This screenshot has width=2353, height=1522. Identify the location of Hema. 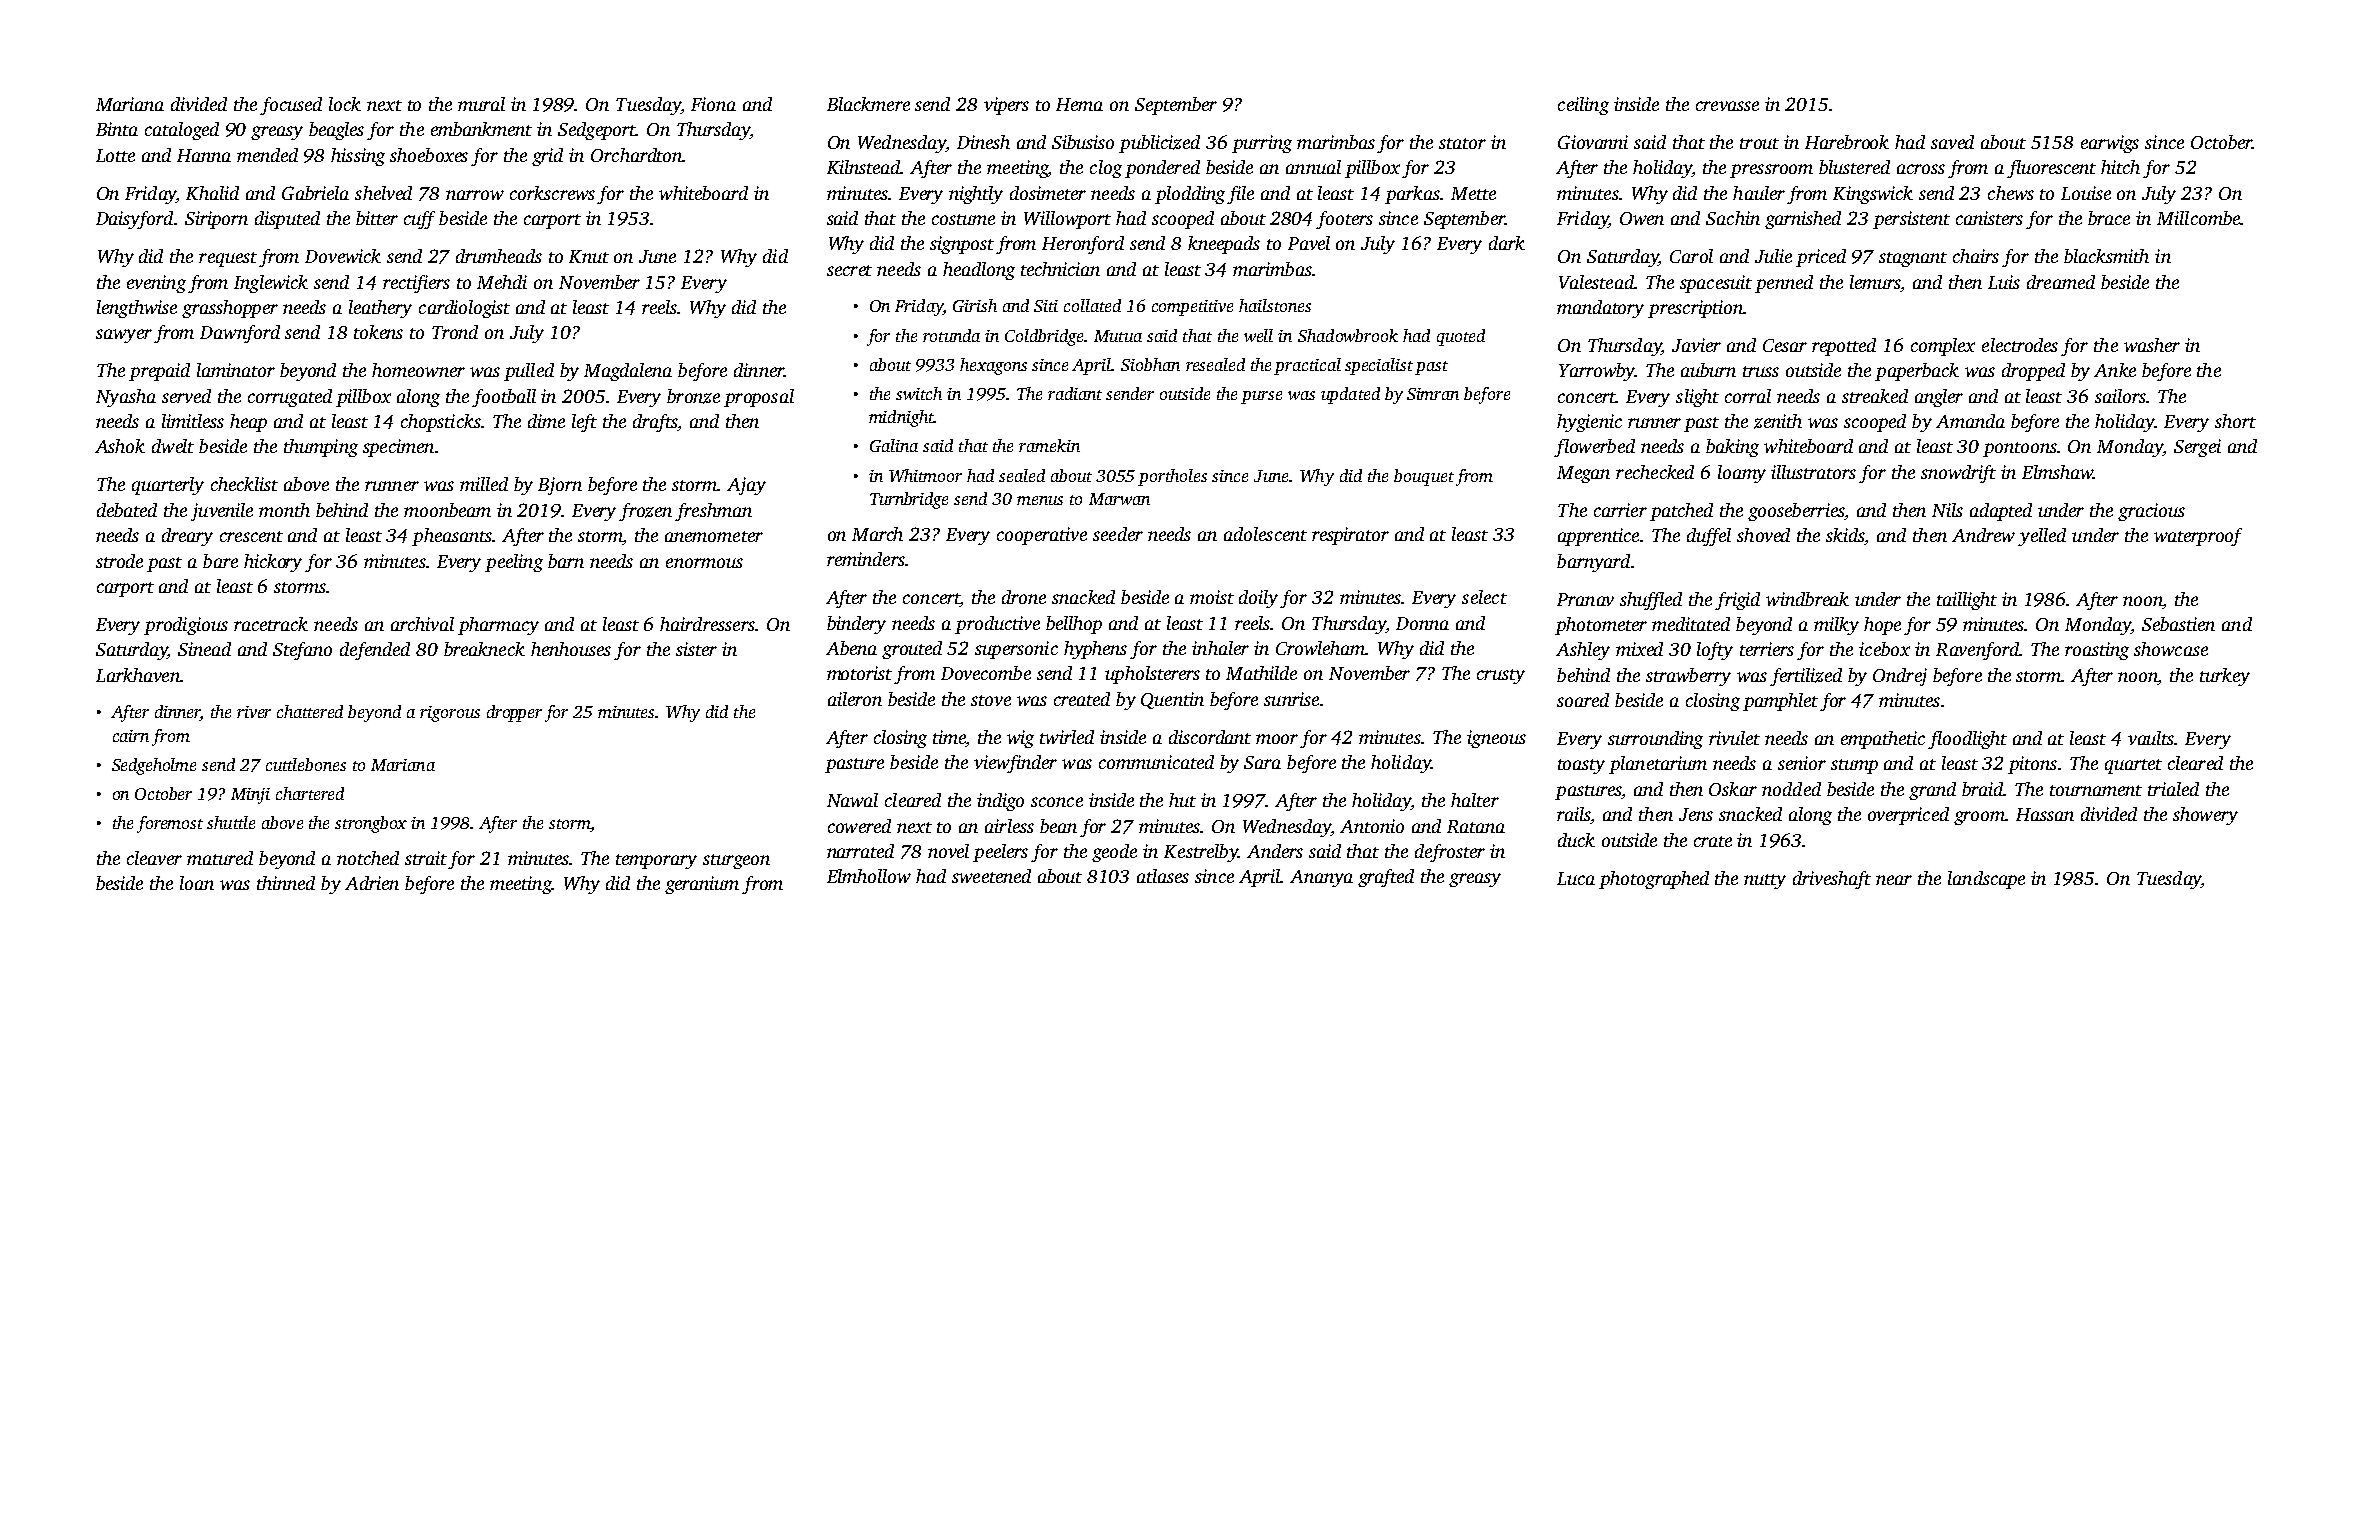
(1079, 104).
